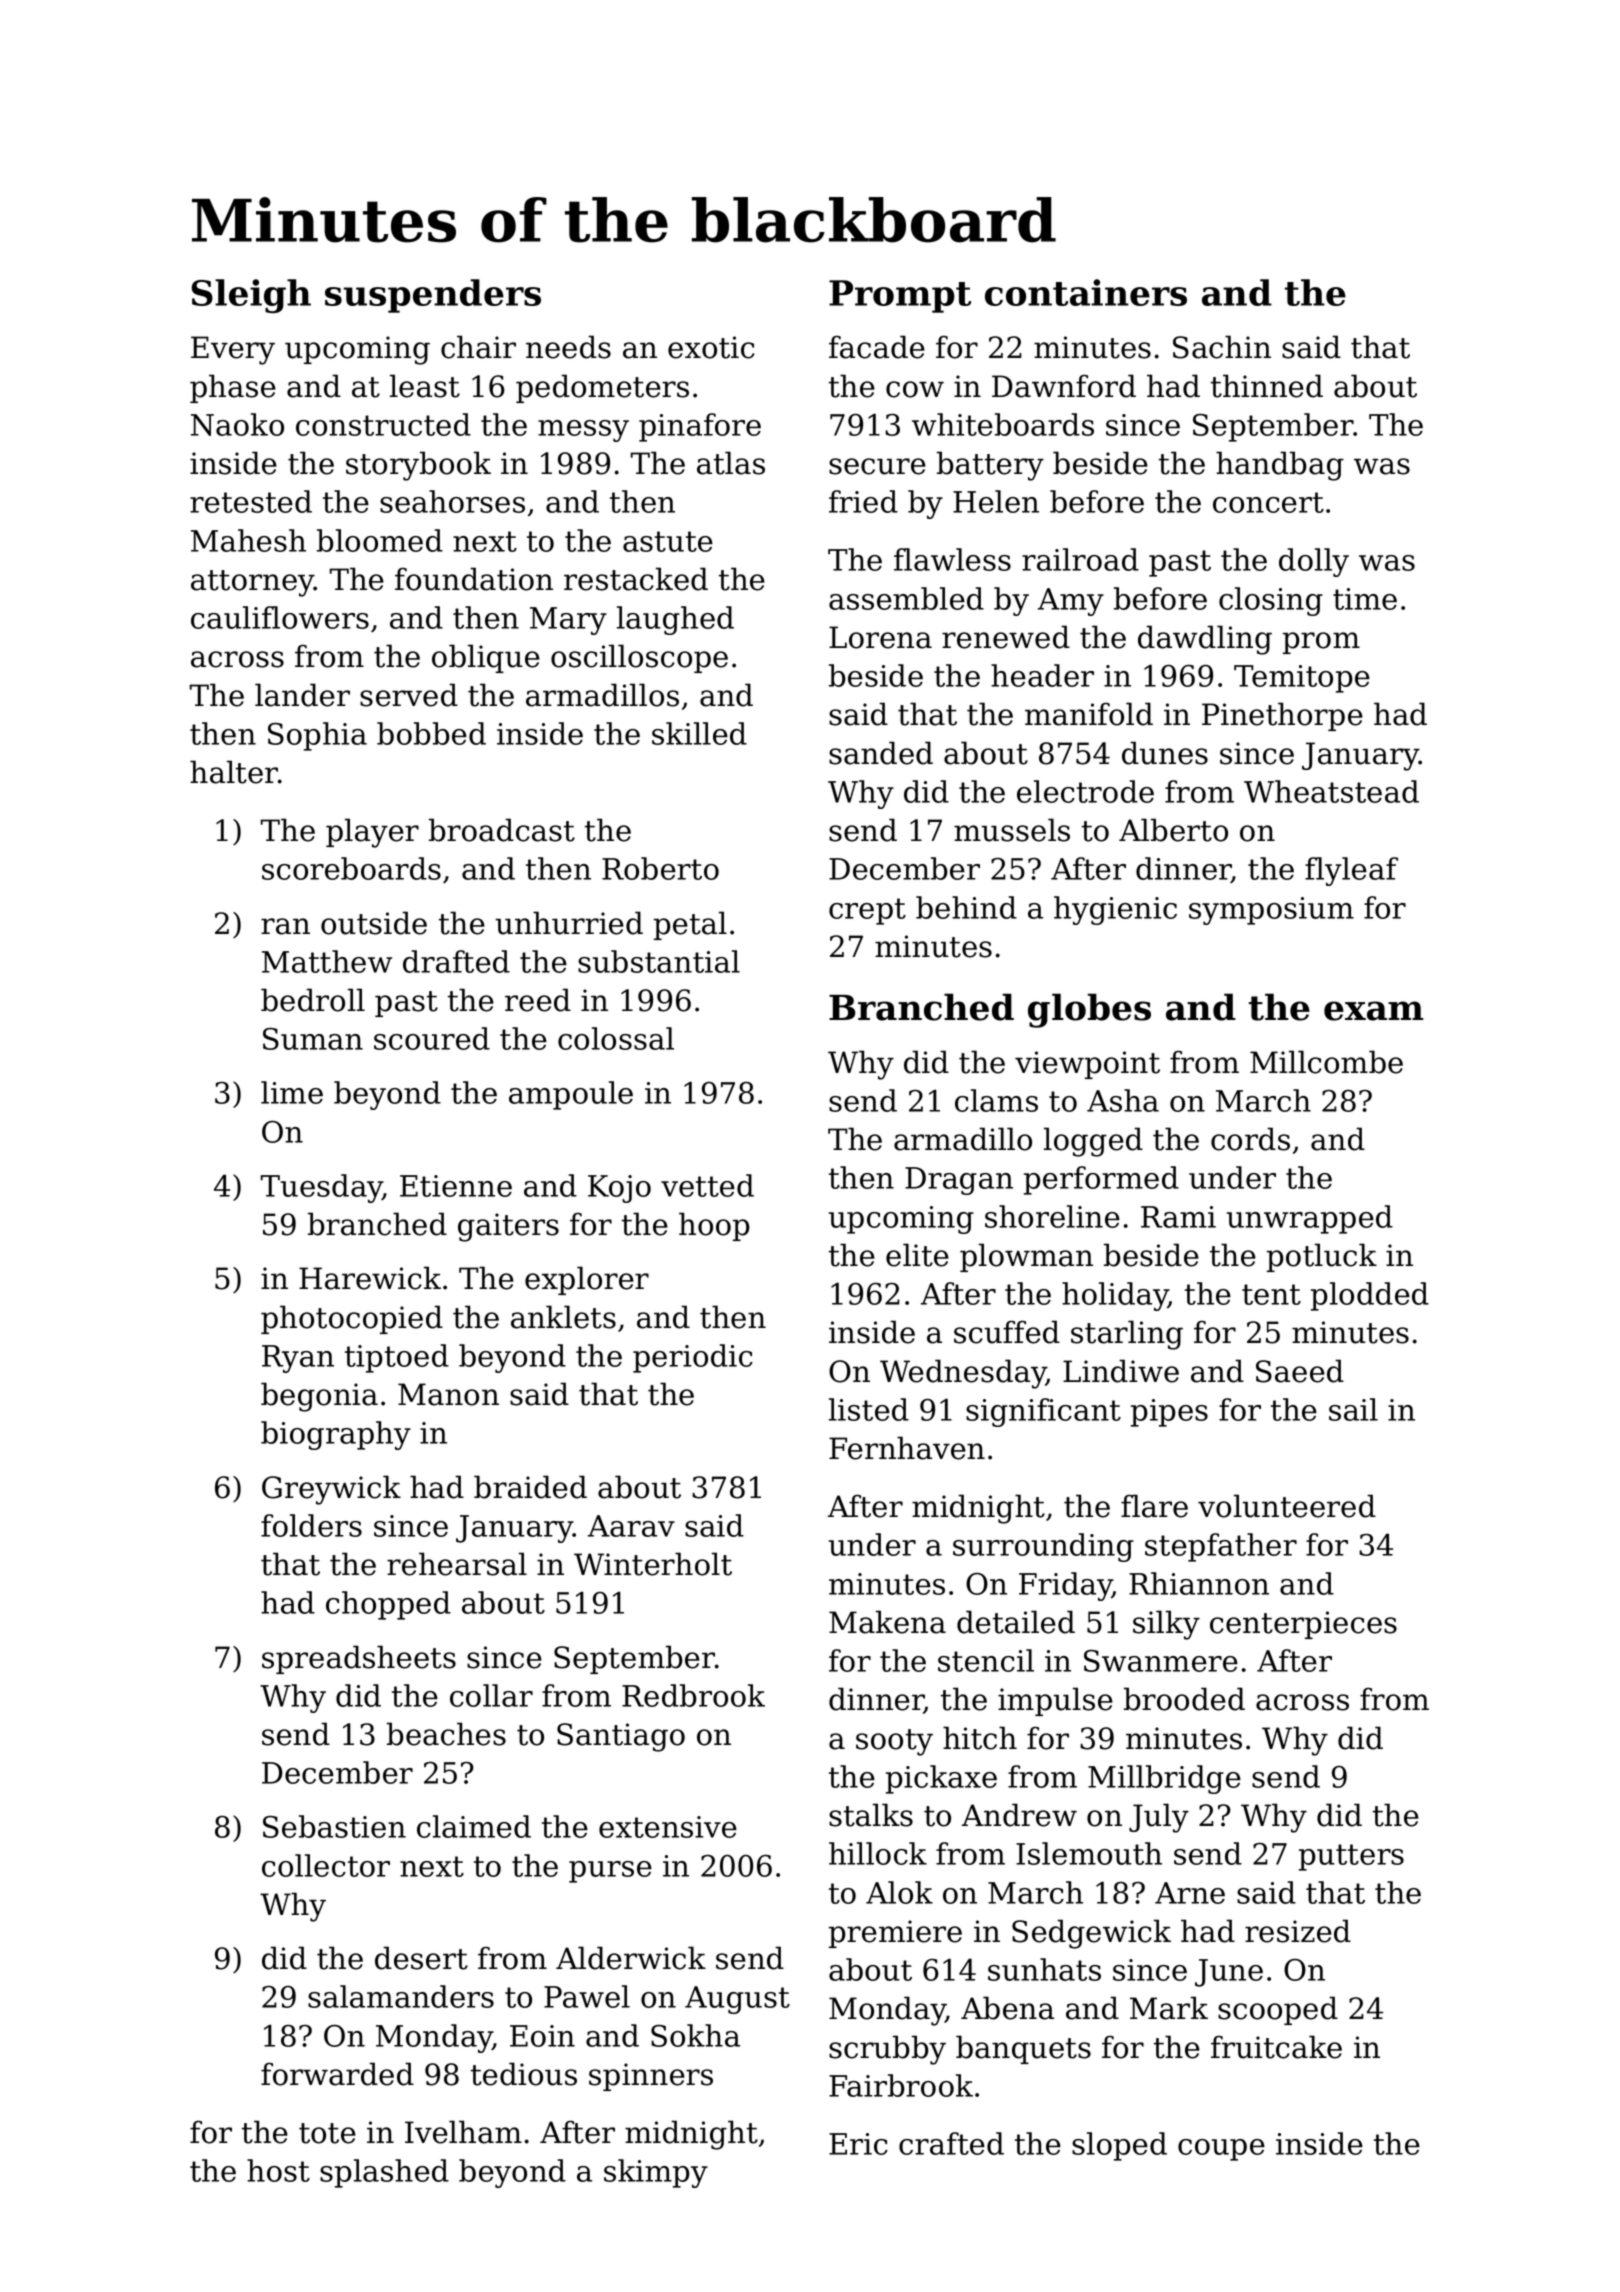  What do you see at coordinates (1086, 292) in the image?
I see `containers` at bounding box center [1086, 292].
